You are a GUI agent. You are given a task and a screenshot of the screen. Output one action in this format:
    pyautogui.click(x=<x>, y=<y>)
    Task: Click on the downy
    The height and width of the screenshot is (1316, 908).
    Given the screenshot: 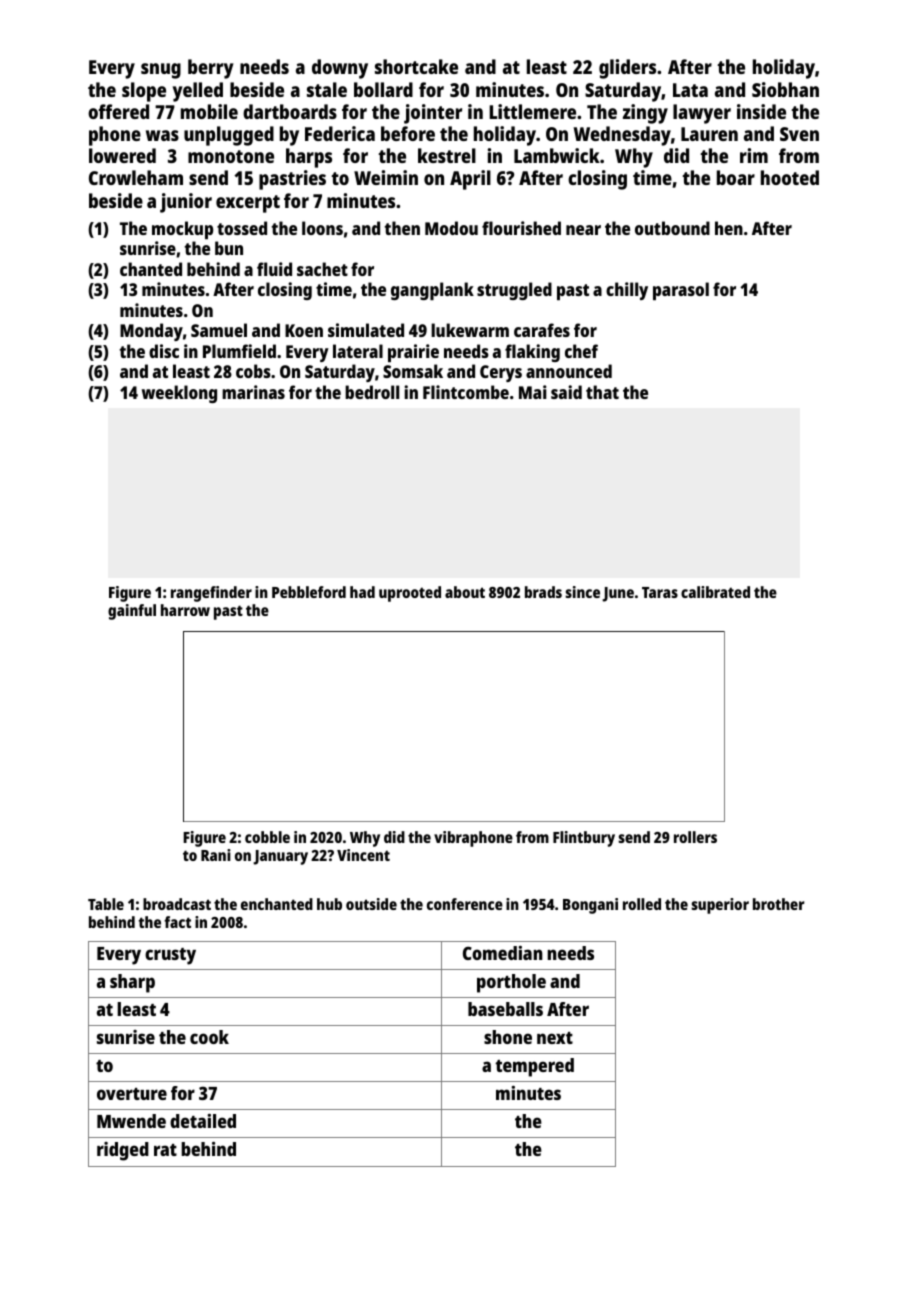 What is the action you would take?
    pyautogui.click(x=340, y=69)
